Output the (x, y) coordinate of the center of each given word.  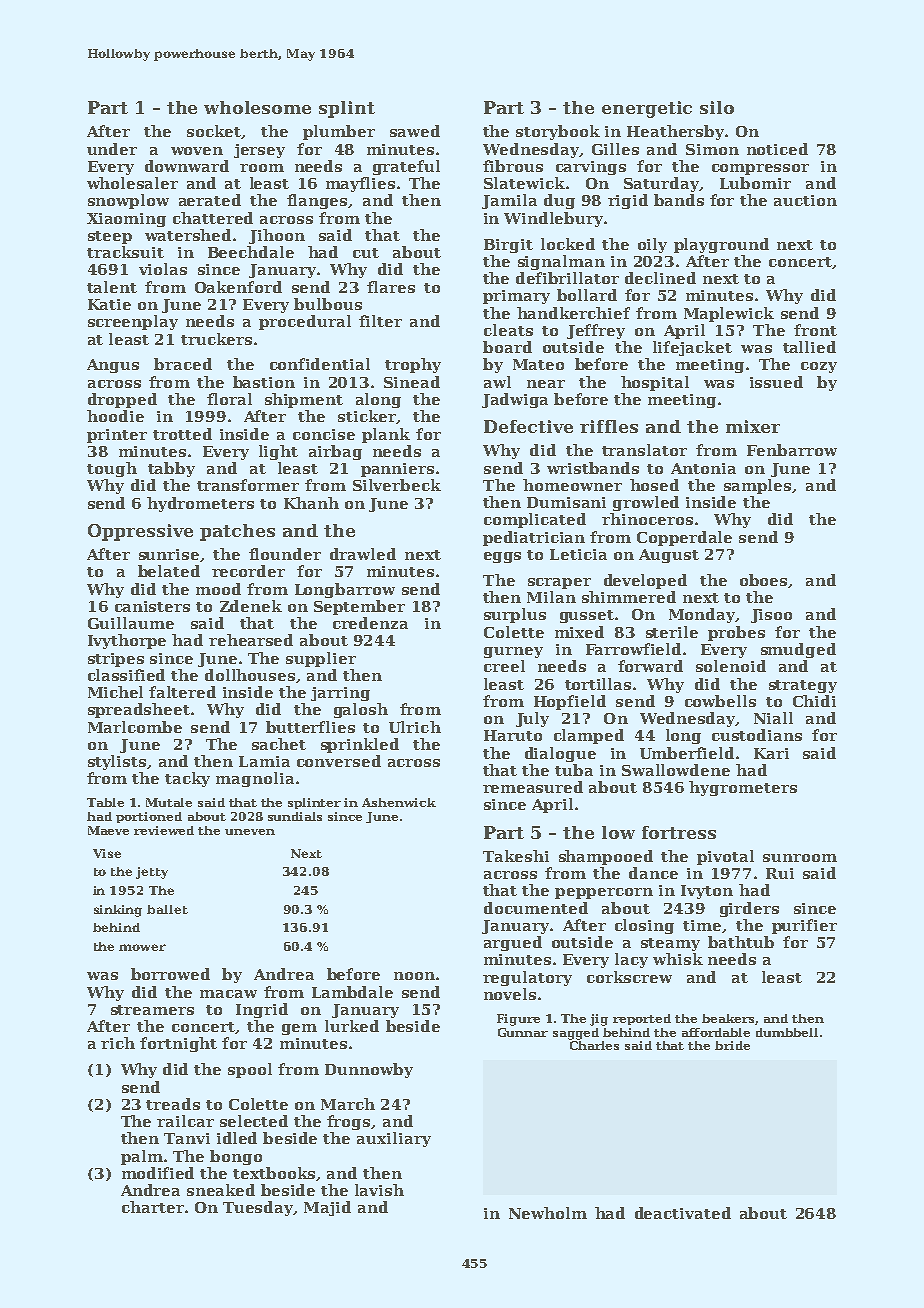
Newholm (548, 1213)
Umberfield (687, 753)
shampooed (606, 857)
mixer (753, 426)
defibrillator (567, 278)
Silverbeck (397, 485)
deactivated (683, 1213)
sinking (118, 911)
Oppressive (140, 532)
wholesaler (132, 183)
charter (153, 1207)
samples (757, 486)
